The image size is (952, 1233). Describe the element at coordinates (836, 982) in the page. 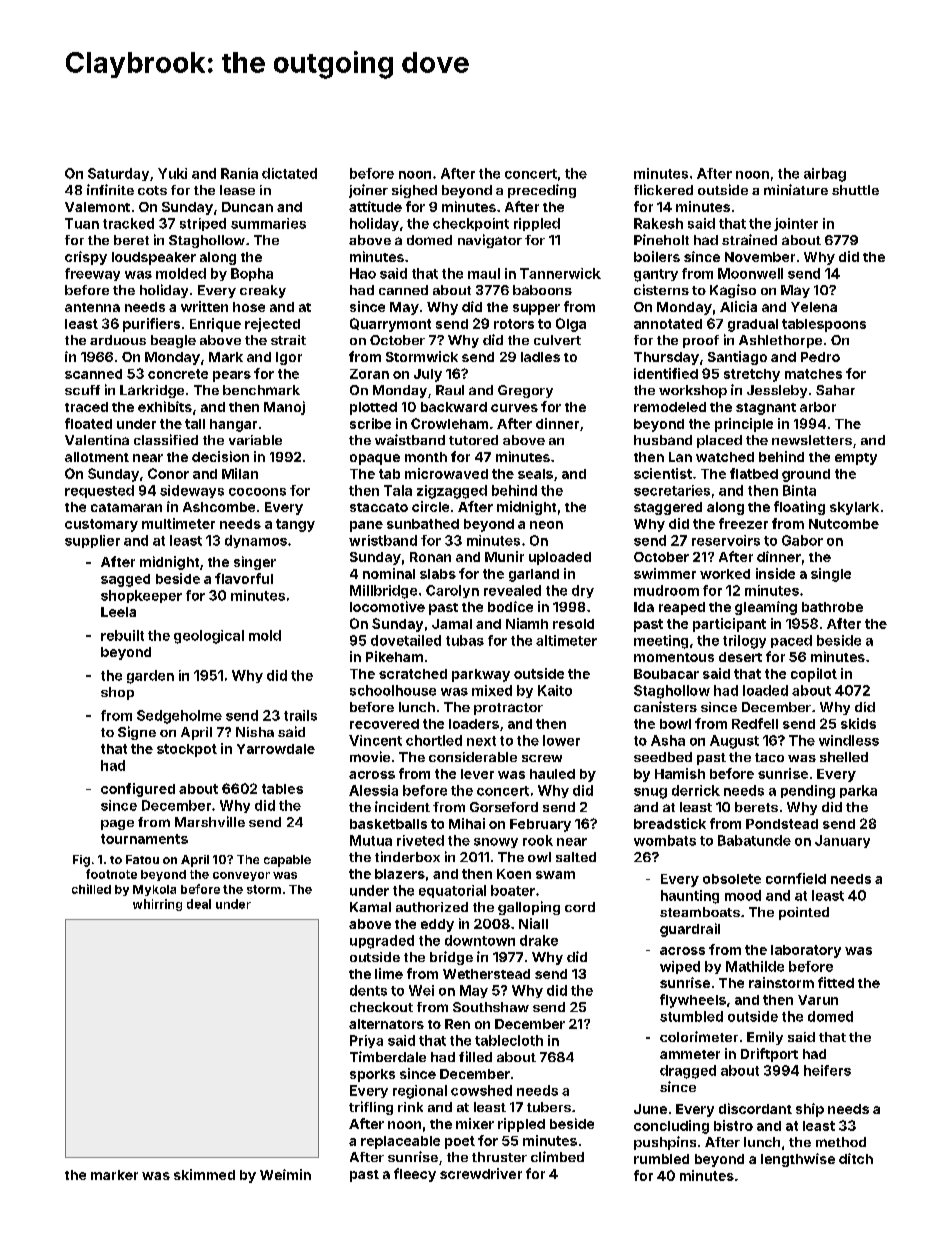

I see `fitted` at that location.
